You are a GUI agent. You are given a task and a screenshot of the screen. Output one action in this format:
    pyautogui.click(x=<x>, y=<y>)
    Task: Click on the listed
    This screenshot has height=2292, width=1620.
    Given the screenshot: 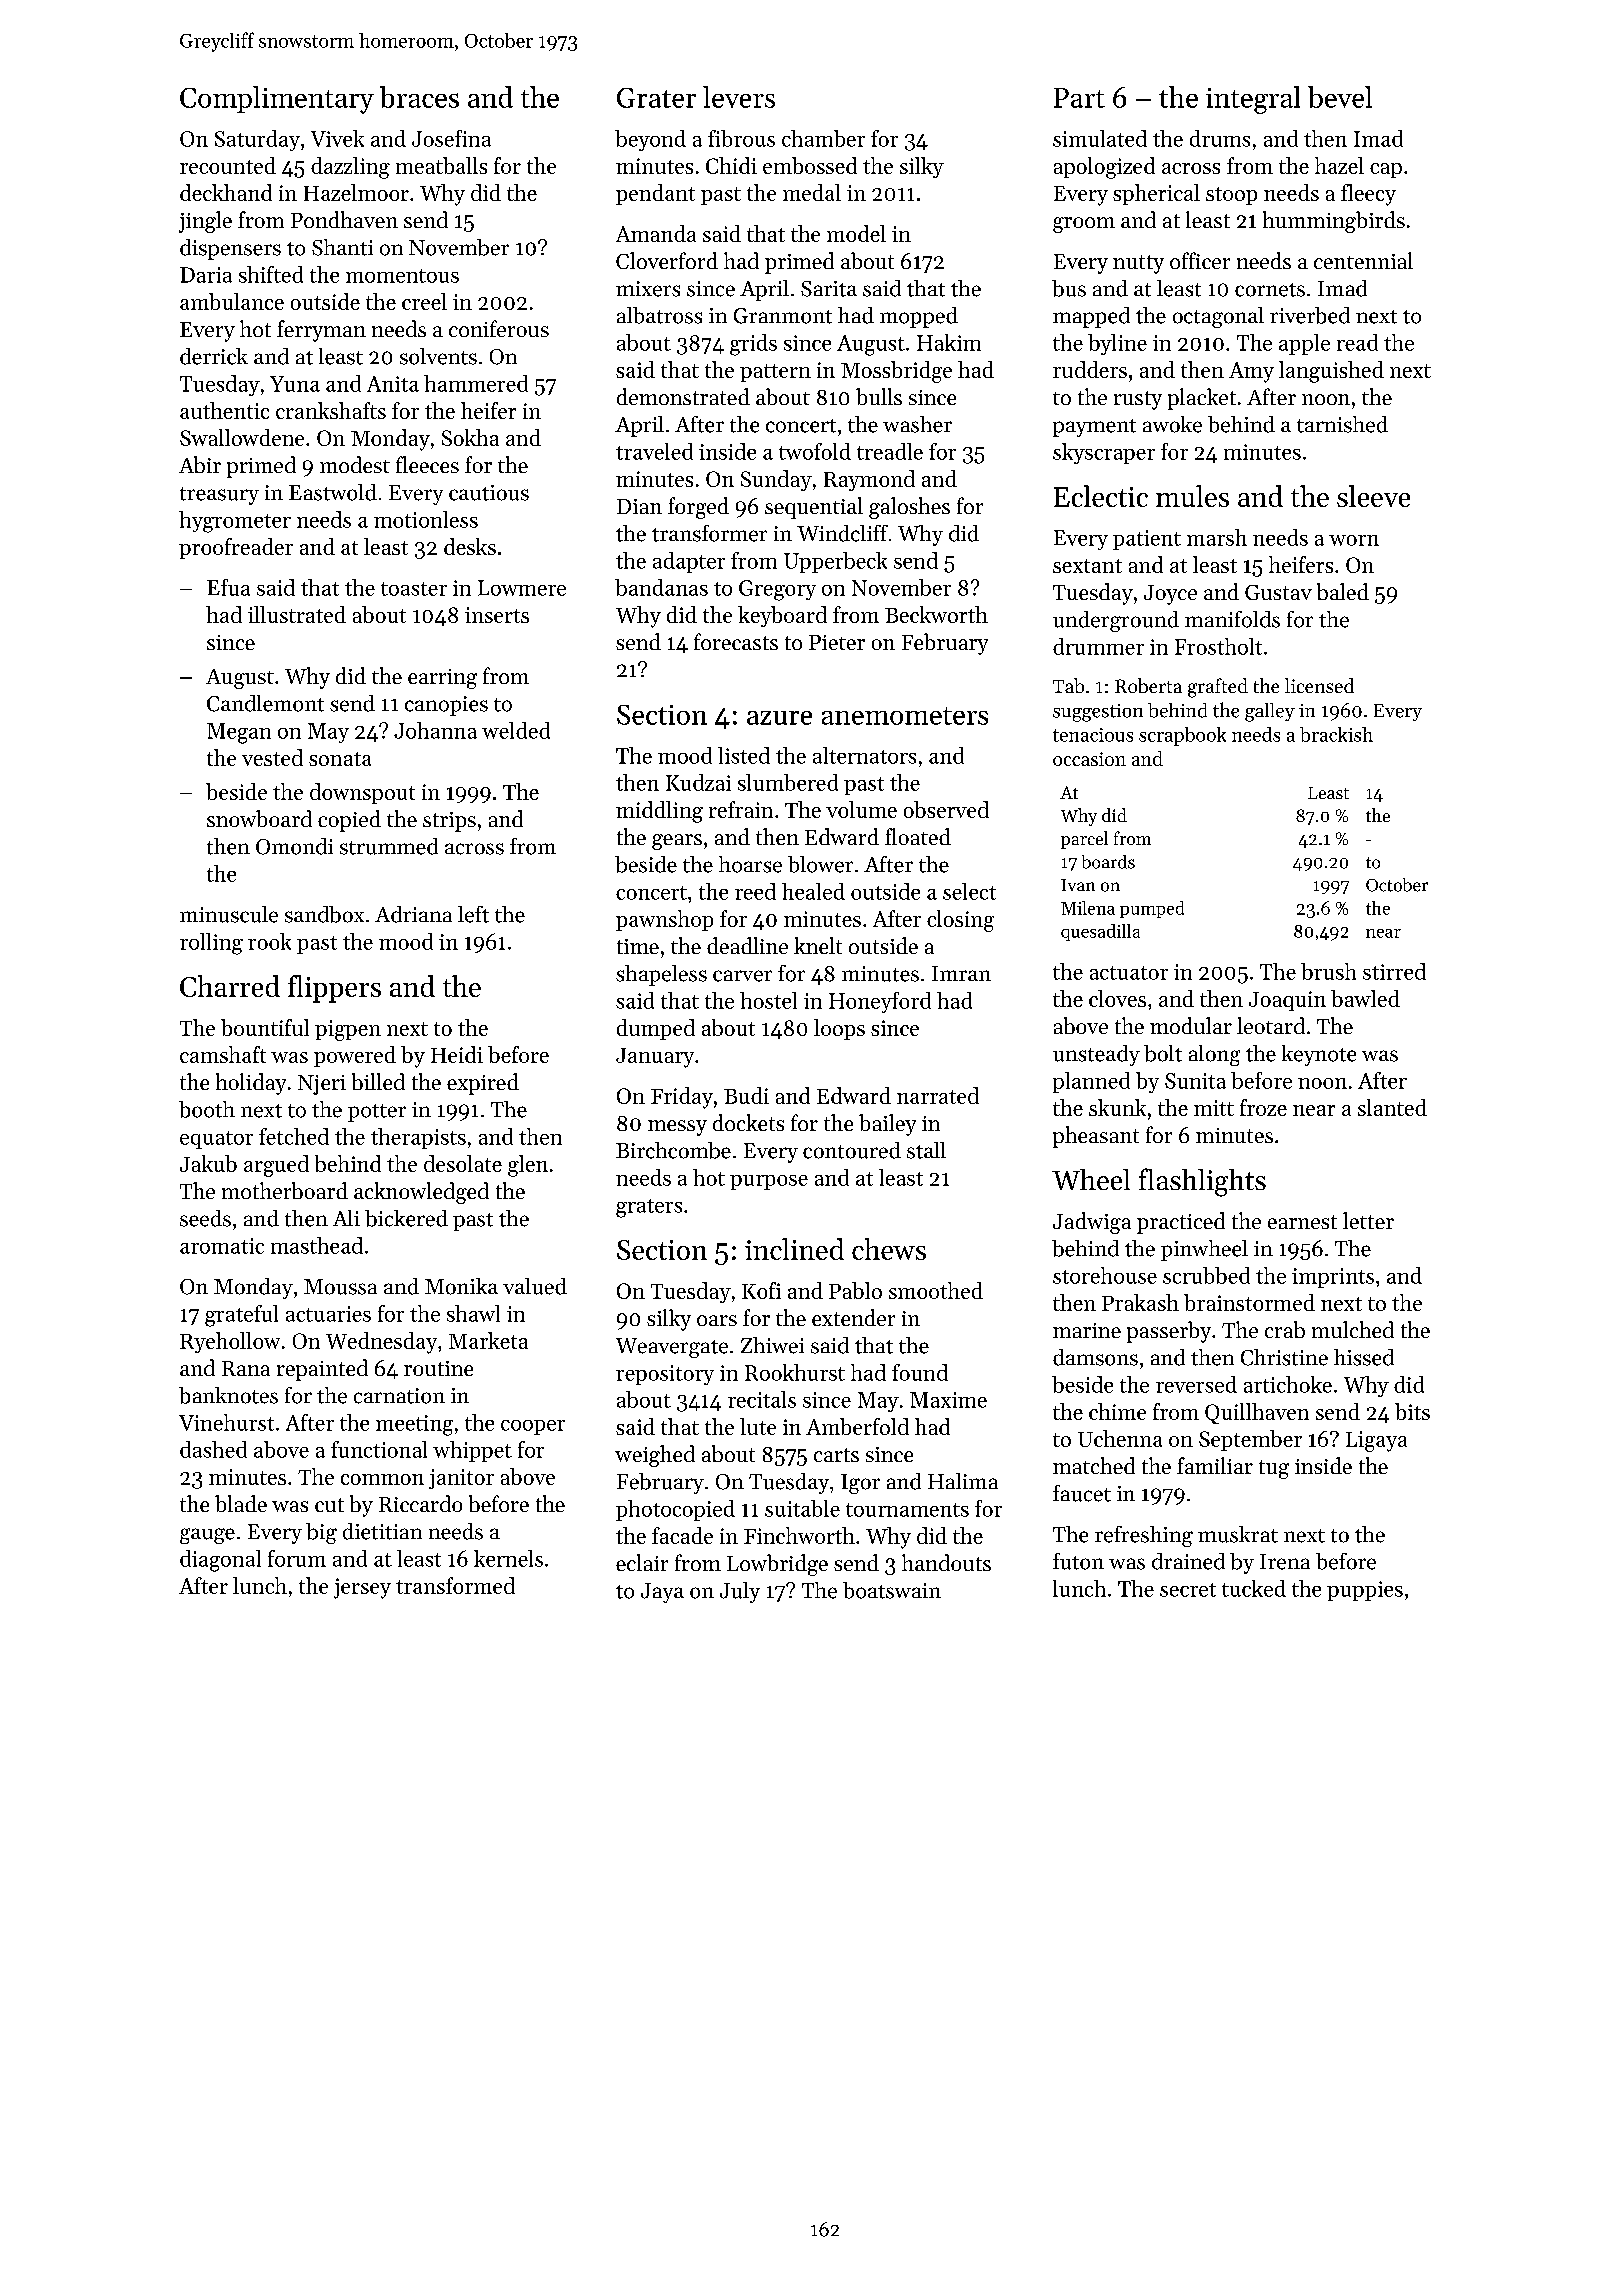 What is the action you would take?
    pyautogui.click(x=744, y=755)
